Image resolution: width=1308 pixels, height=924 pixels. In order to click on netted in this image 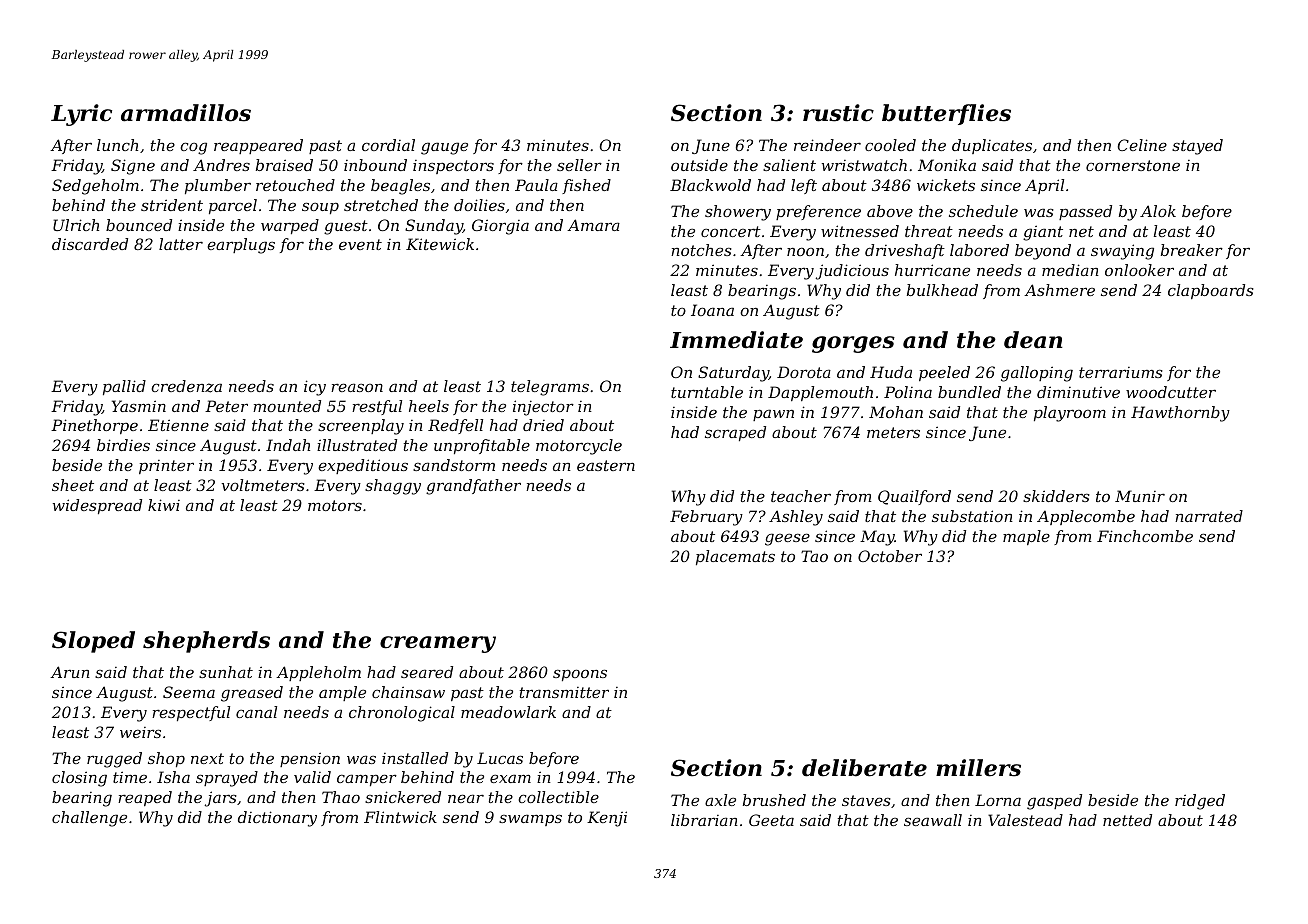, I will do `click(1127, 820)`.
